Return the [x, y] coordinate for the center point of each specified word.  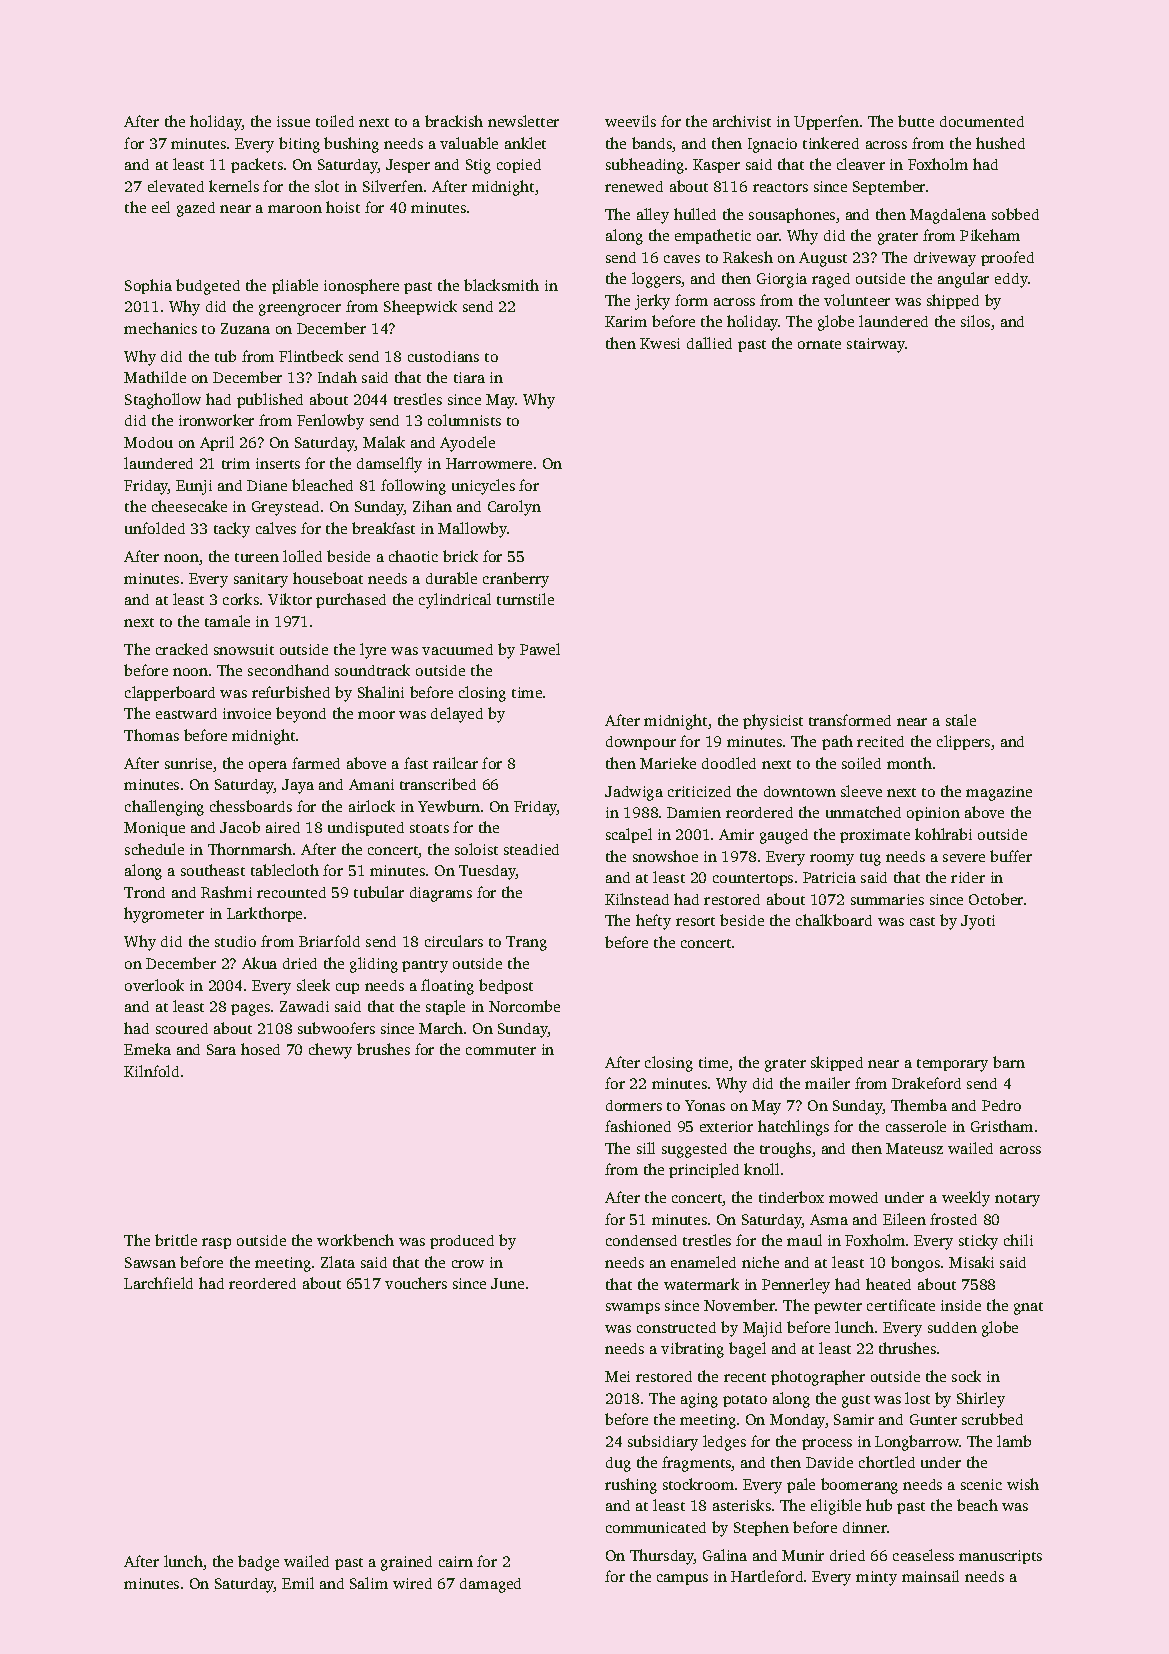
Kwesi [660, 343]
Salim [369, 1583]
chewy [330, 1051]
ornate [819, 344]
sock [966, 1376]
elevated [176, 186]
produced [462, 1242]
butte [916, 121]
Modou [148, 442]
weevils [630, 121]
